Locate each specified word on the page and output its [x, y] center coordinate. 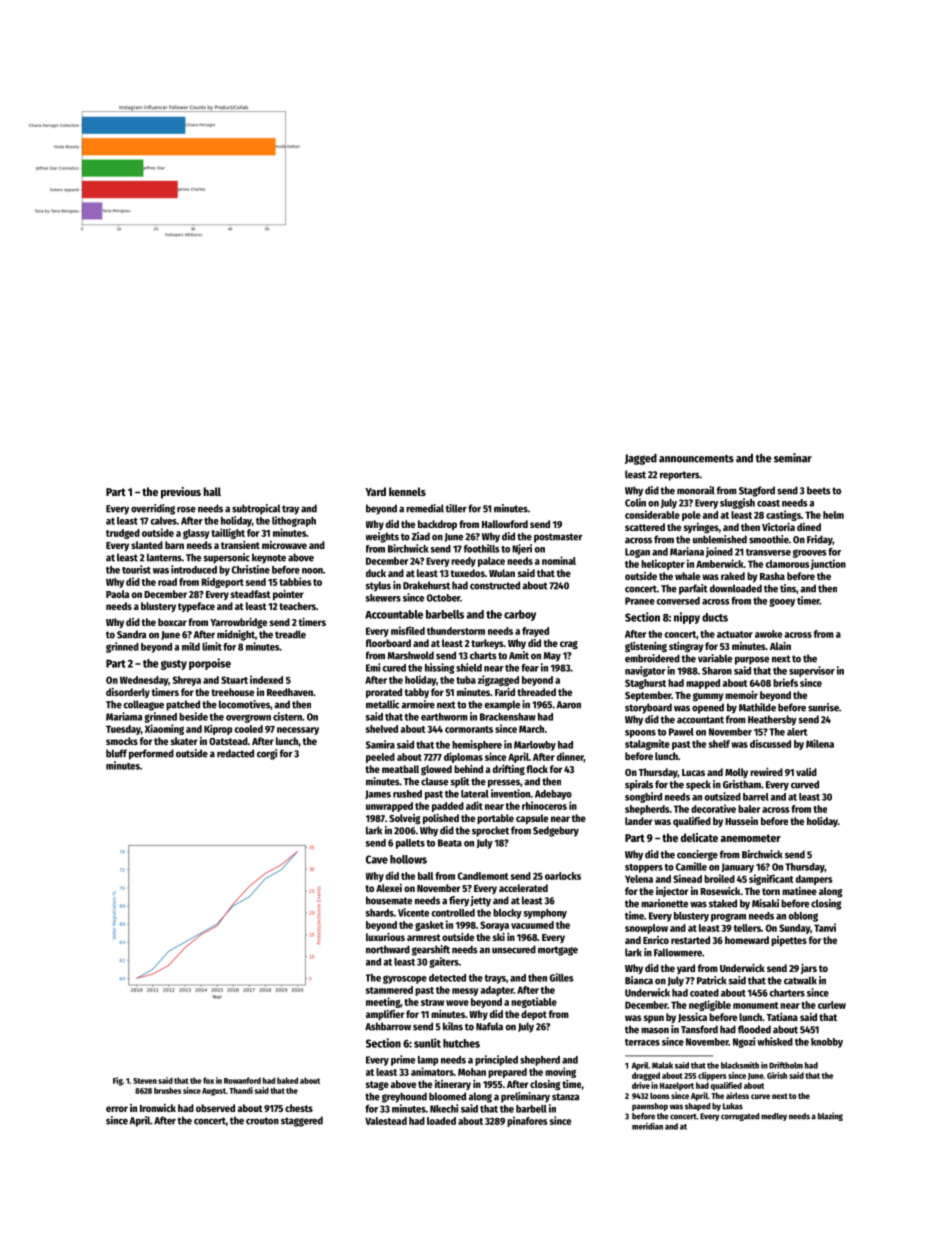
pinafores [527, 1121]
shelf [719, 744]
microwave [284, 545]
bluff [116, 753]
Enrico [656, 940]
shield [469, 667]
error [117, 1109]
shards [380, 913]
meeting [383, 1002]
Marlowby [535, 746]
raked [733, 576]
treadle [290, 634]
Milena [820, 743]
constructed [495, 585]
